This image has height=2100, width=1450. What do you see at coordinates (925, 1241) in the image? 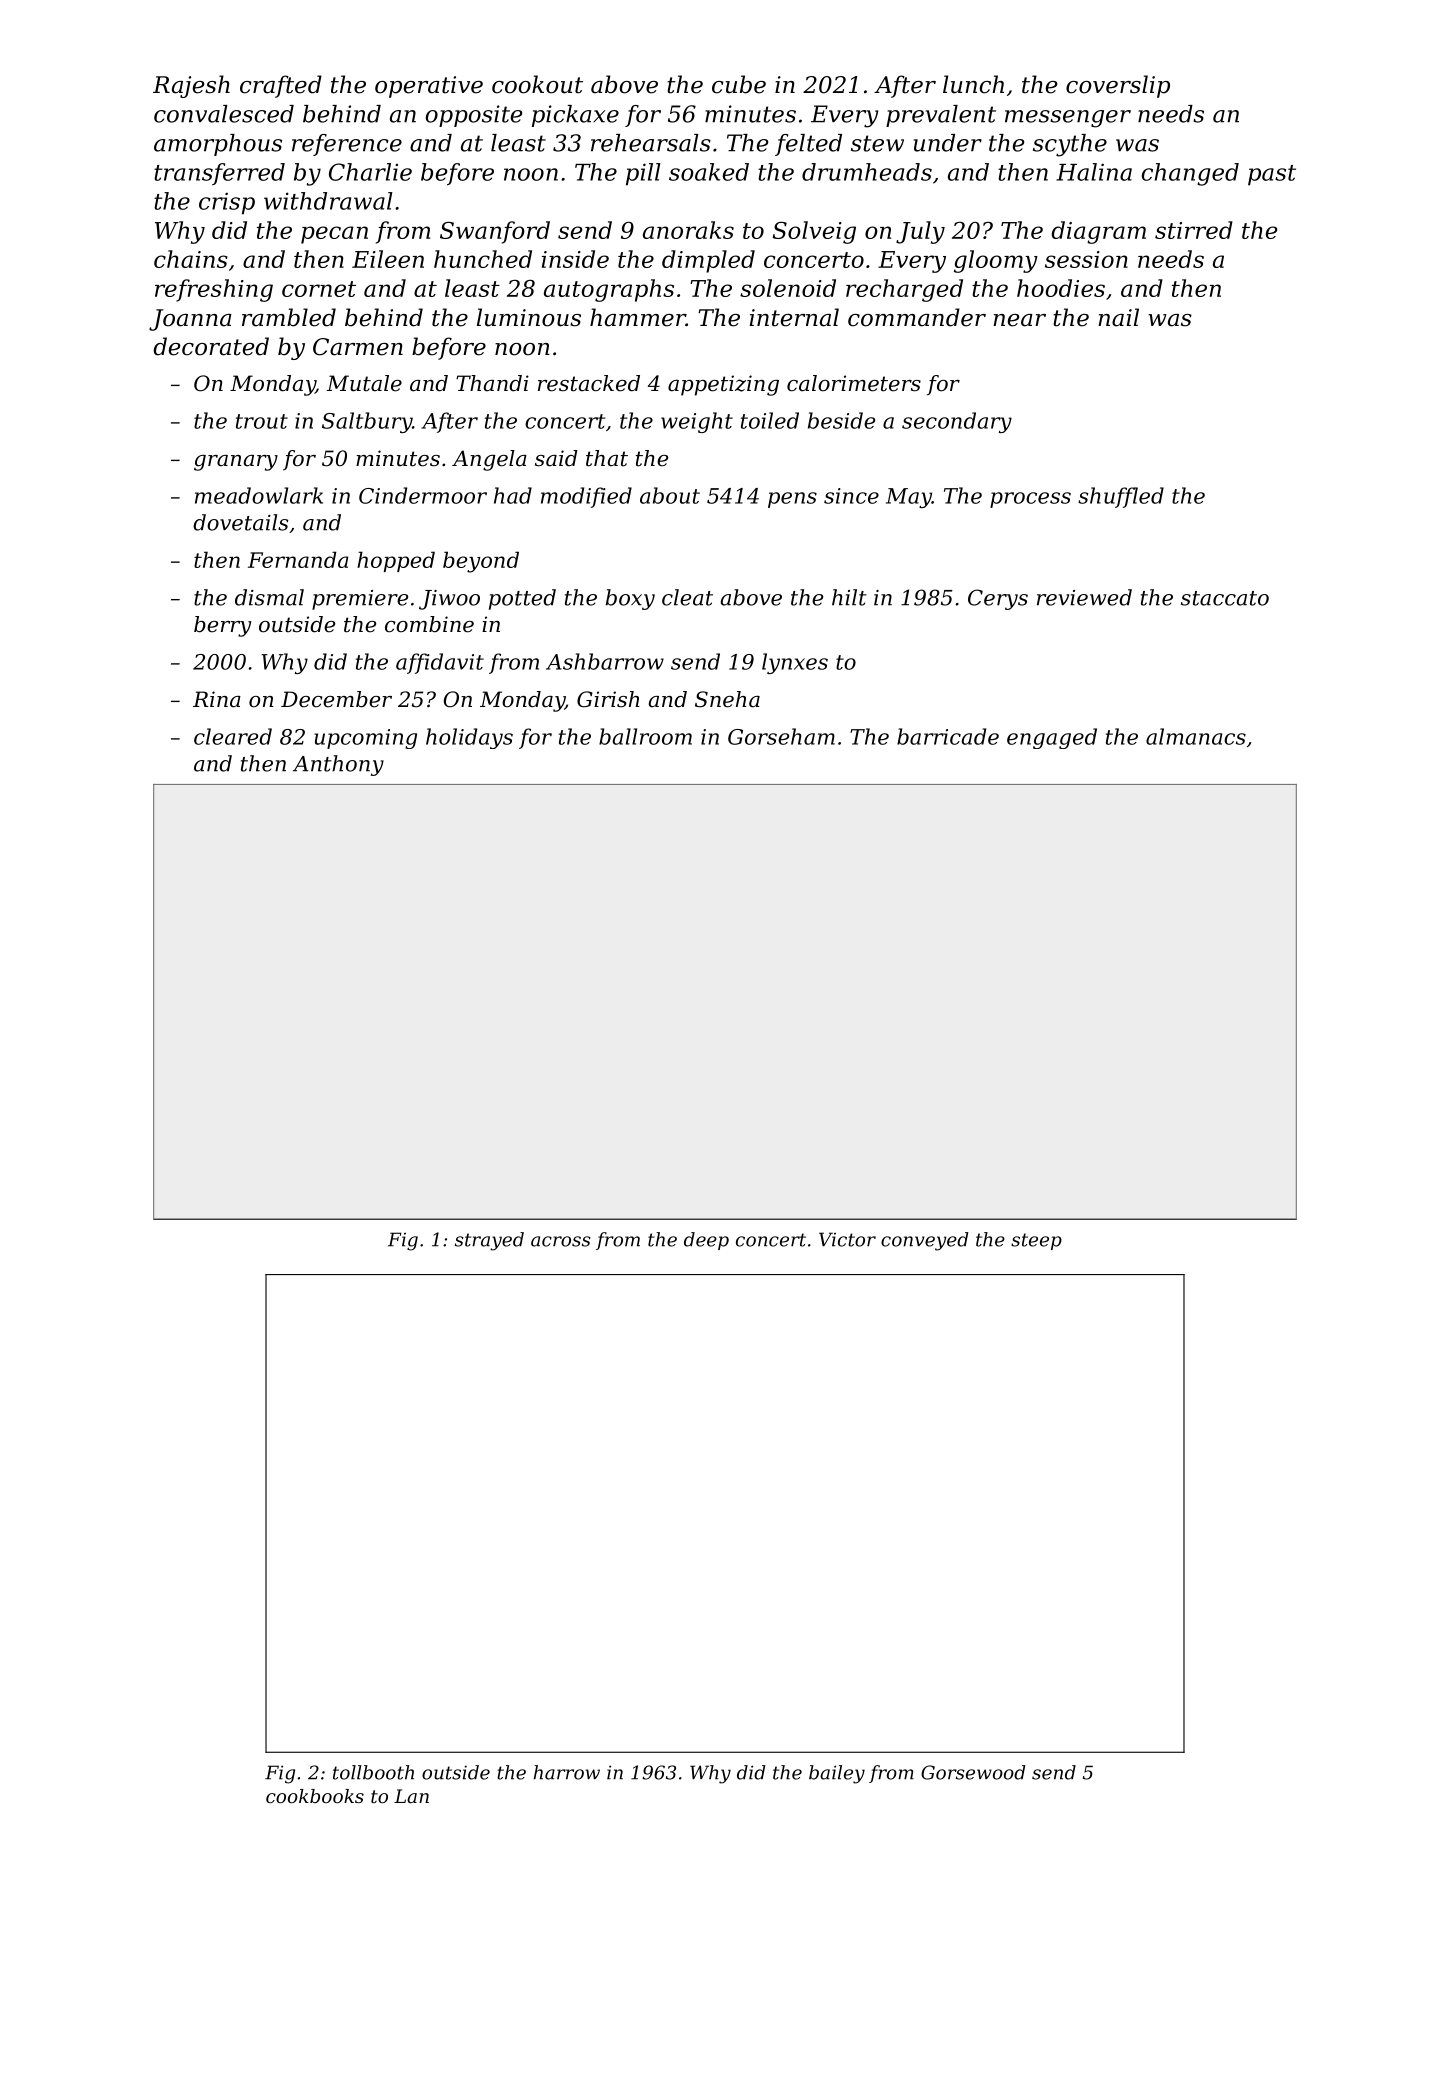
I see `conveyed` at bounding box center [925, 1241].
